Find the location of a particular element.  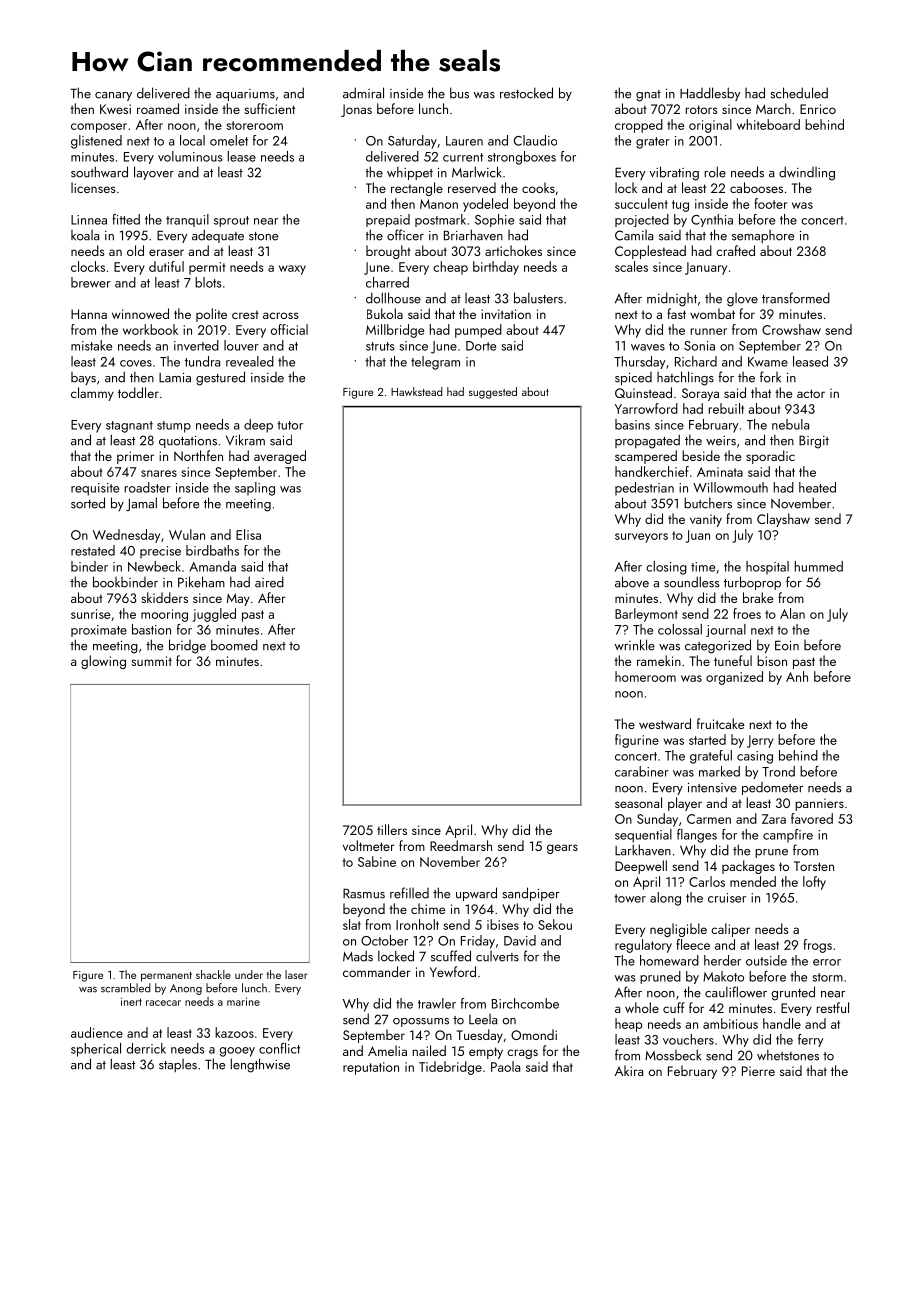

aquariums is located at coordinates (245, 95).
